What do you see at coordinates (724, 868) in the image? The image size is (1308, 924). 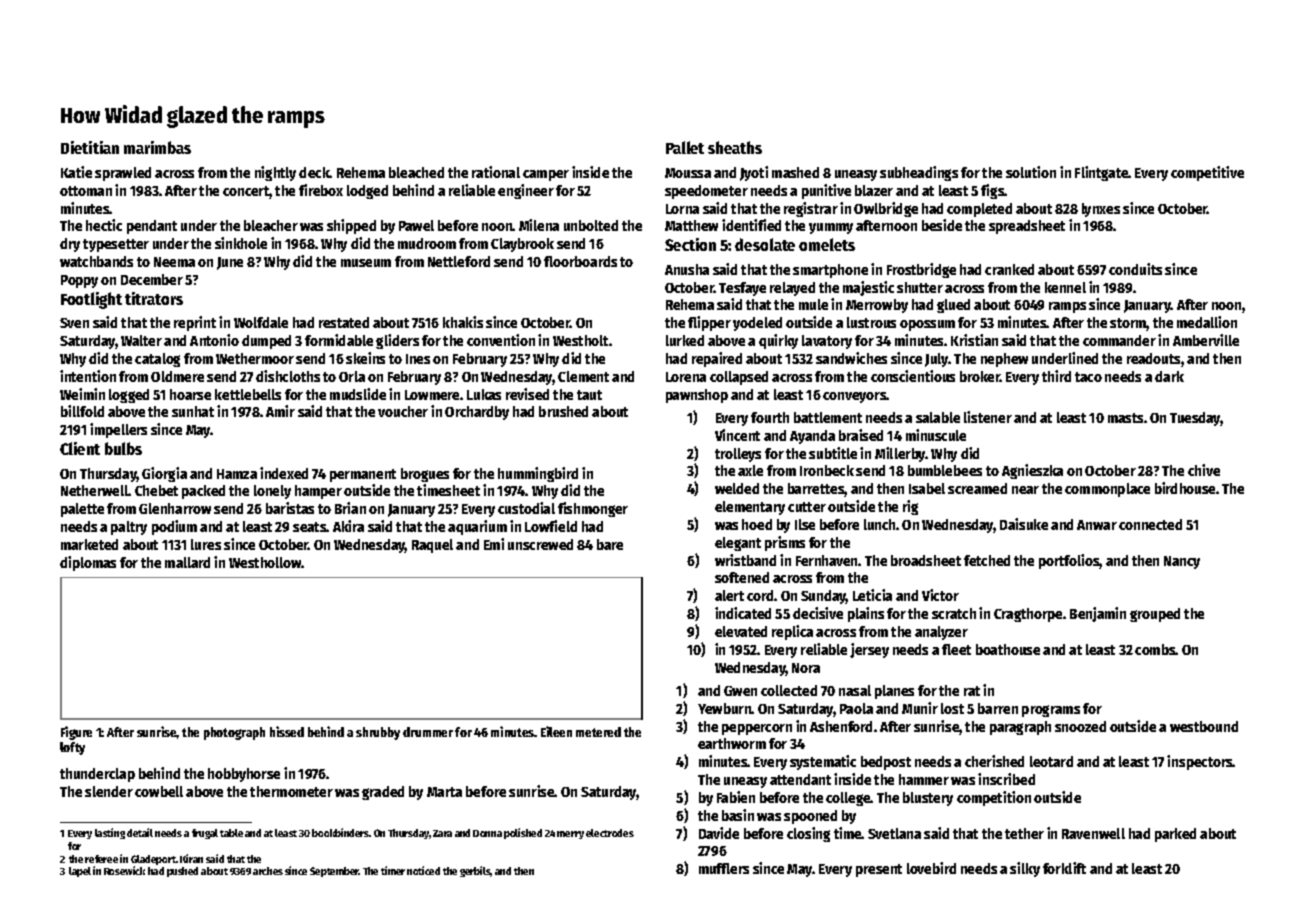 I see `mufflers` at bounding box center [724, 868].
